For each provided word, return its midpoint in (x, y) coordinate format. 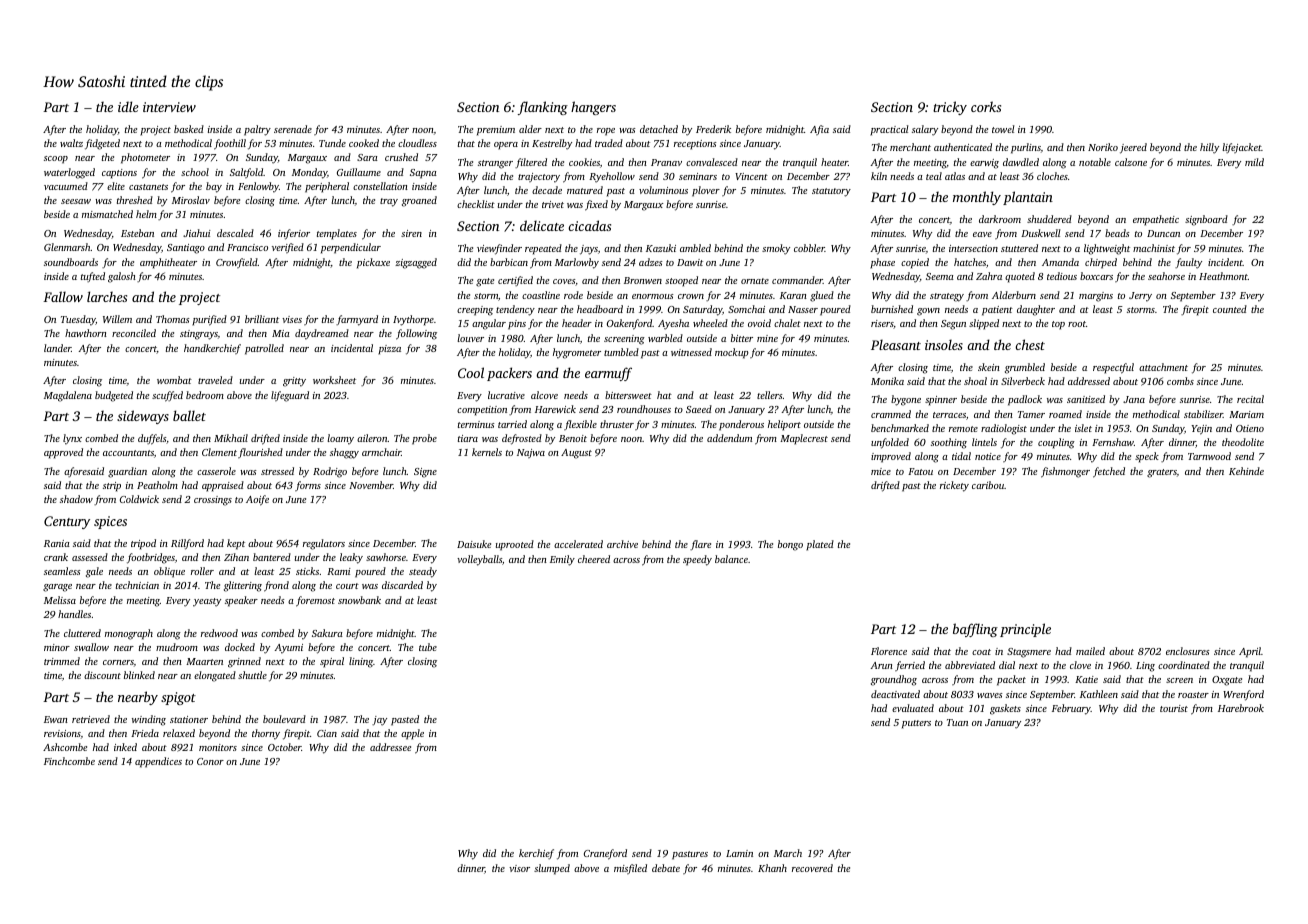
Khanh (772, 868)
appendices (158, 762)
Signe (425, 473)
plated (820, 545)
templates (337, 234)
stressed (277, 471)
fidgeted (102, 144)
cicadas (589, 225)
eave (982, 234)
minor (57, 647)
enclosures (1188, 651)
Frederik (713, 129)
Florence (889, 651)
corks (986, 106)
